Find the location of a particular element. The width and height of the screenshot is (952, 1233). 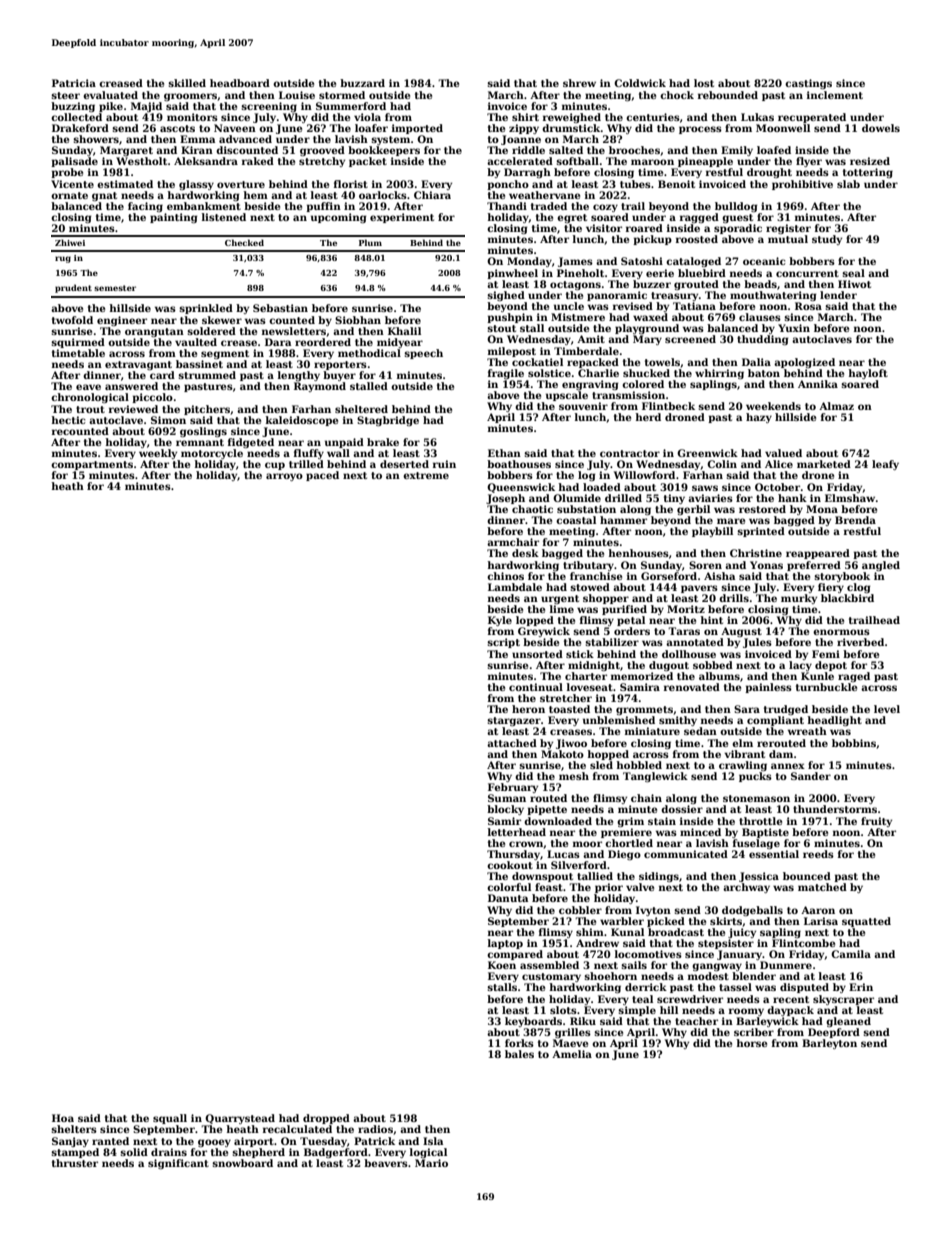

lost is located at coordinates (704, 83).
